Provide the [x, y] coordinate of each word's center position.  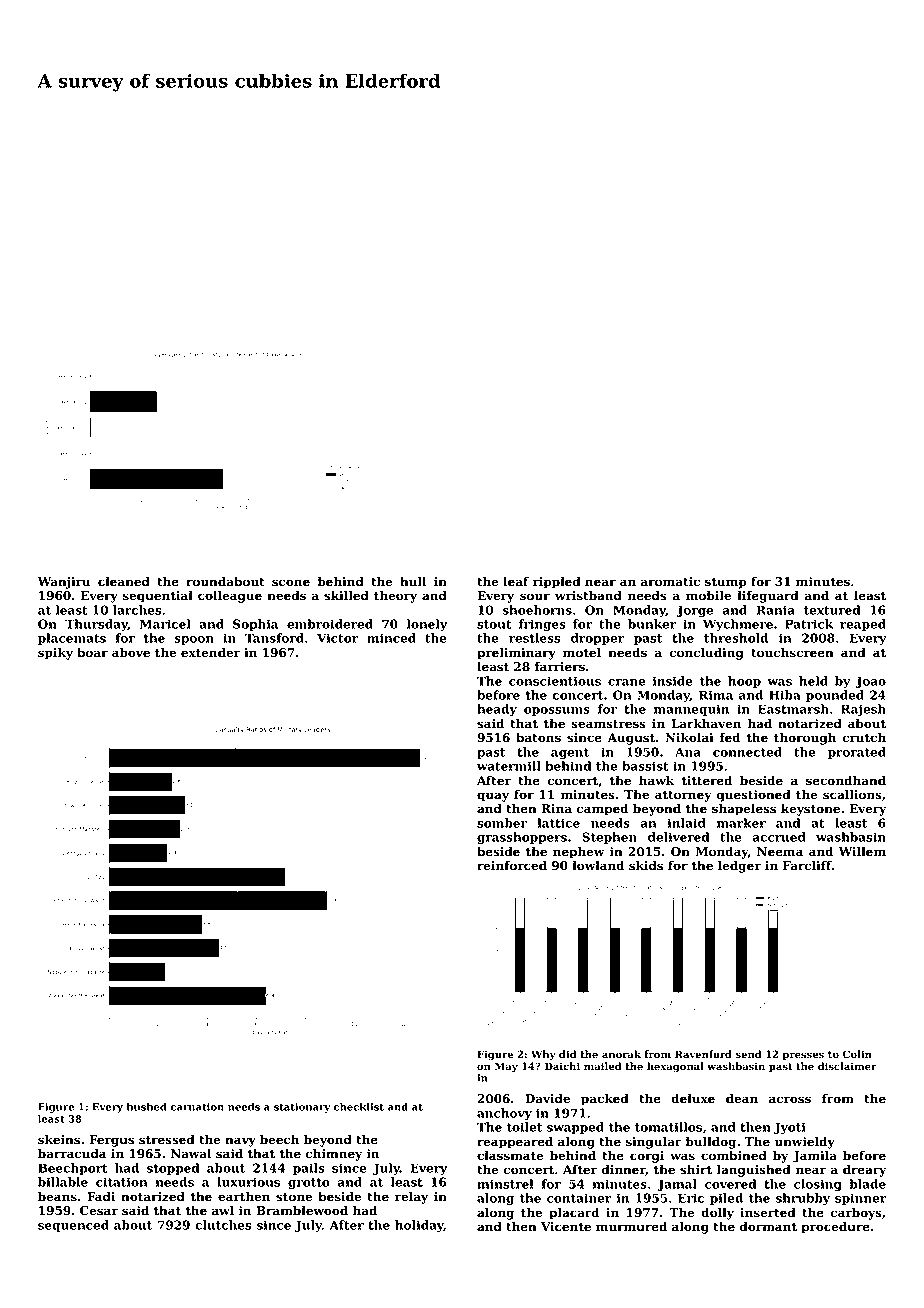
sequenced [73, 1226]
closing [818, 1185]
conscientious [555, 681]
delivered [678, 837]
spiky [55, 653]
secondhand [846, 780]
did [567, 1054]
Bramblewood [302, 1210]
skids [646, 865]
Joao [870, 682]
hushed [147, 1107]
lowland [598, 865]
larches [137, 610]
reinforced [512, 865]
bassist [645, 766]
